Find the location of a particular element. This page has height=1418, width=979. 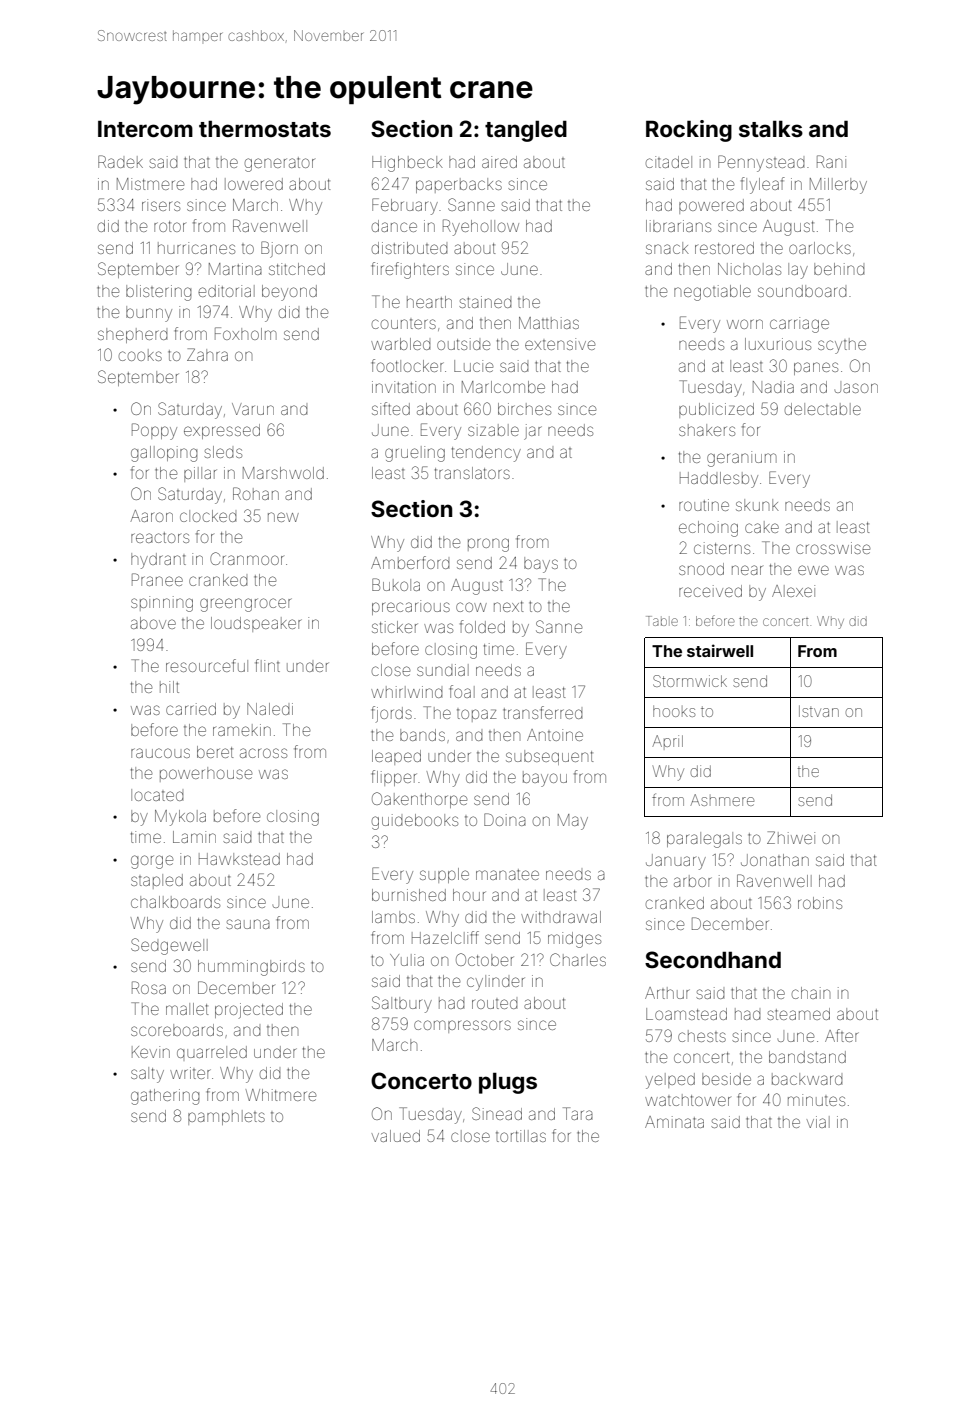

whirlwind is located at coordinates (407, 692).
